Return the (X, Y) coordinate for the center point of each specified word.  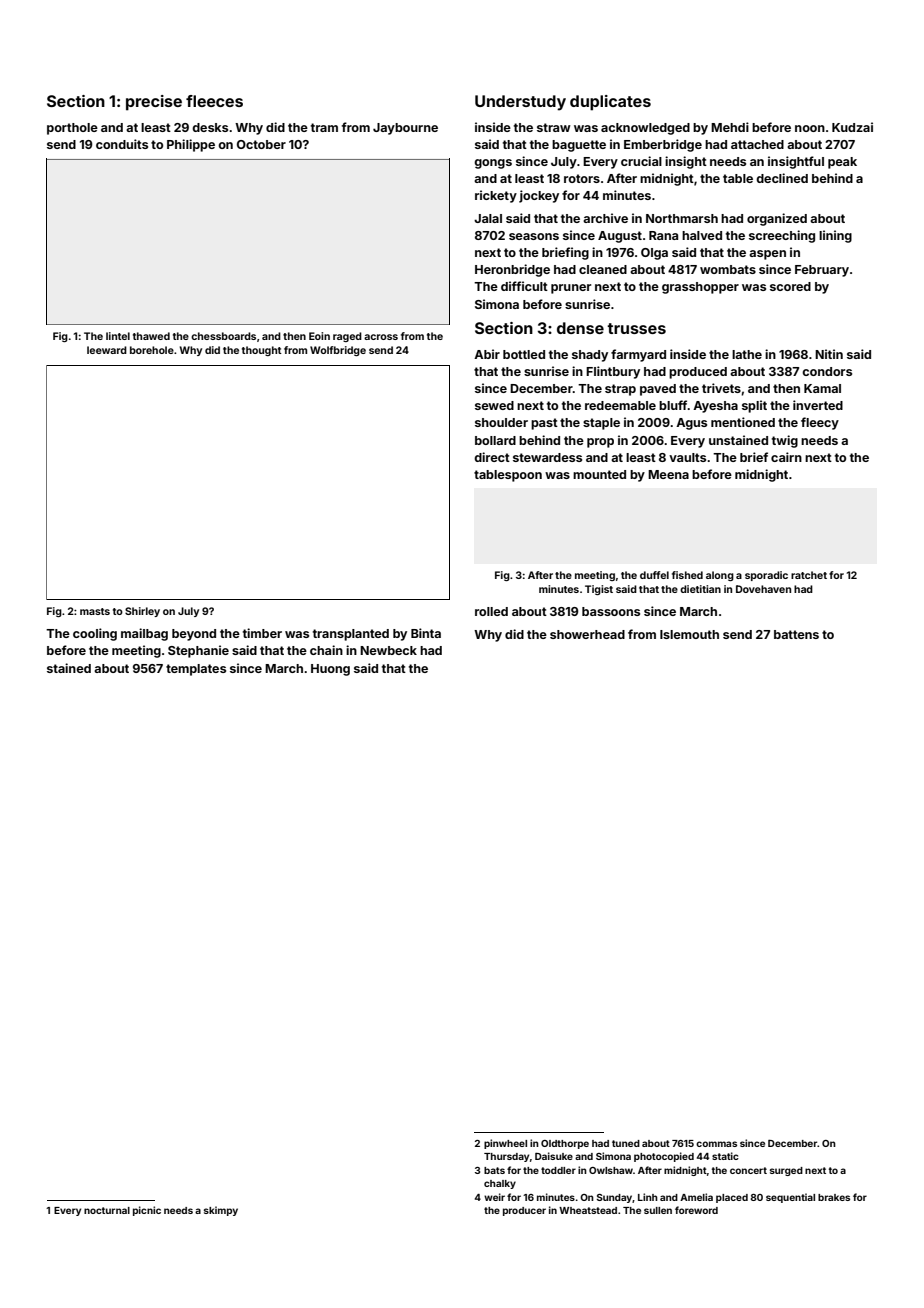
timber (262, 633)
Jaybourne (405, 129)
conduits (122, 144)
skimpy (221, 1211)
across (381, 337)
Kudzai (852, 127)
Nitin (829, 354)
